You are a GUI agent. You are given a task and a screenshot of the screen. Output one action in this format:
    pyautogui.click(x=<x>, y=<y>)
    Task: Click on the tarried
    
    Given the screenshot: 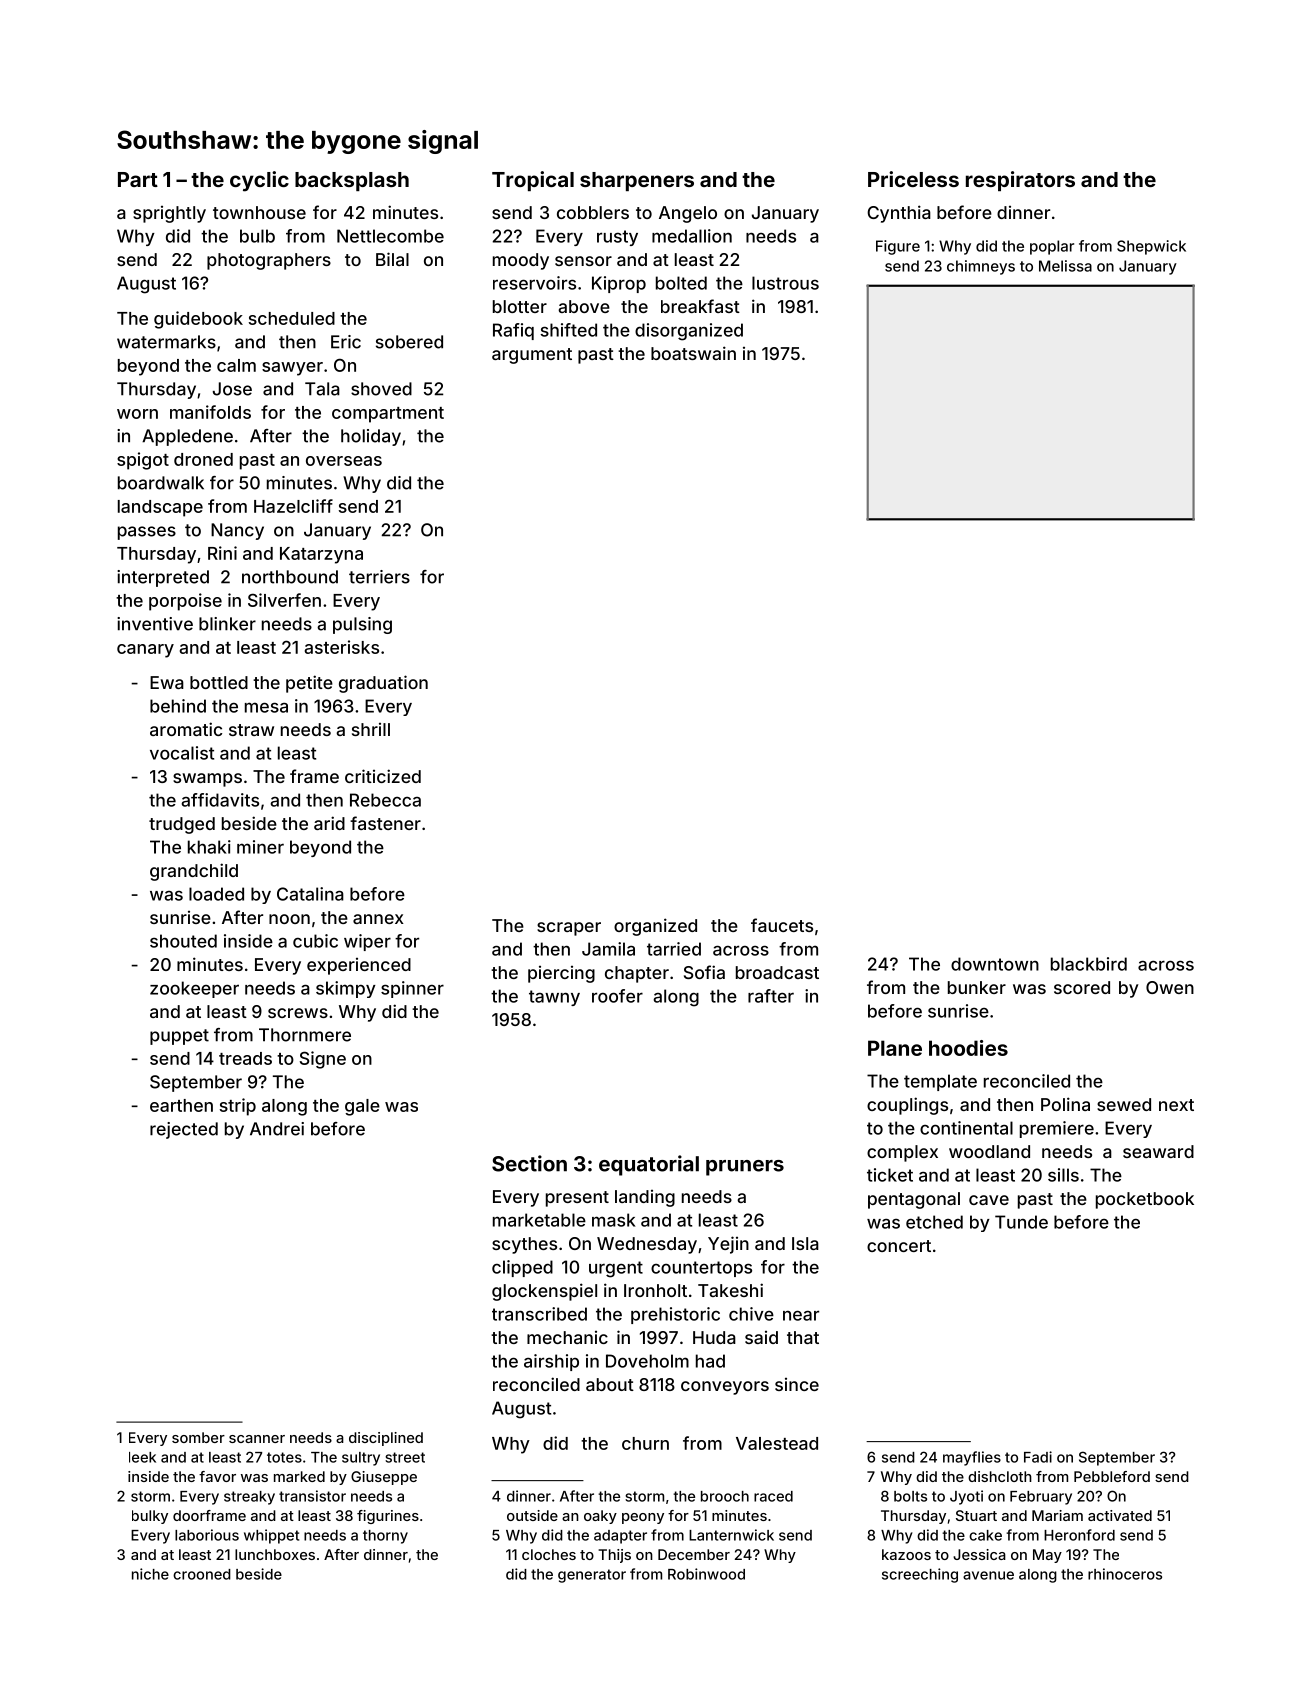 What is the action you would take?
    pyautogui.click(x=674, y=949)
